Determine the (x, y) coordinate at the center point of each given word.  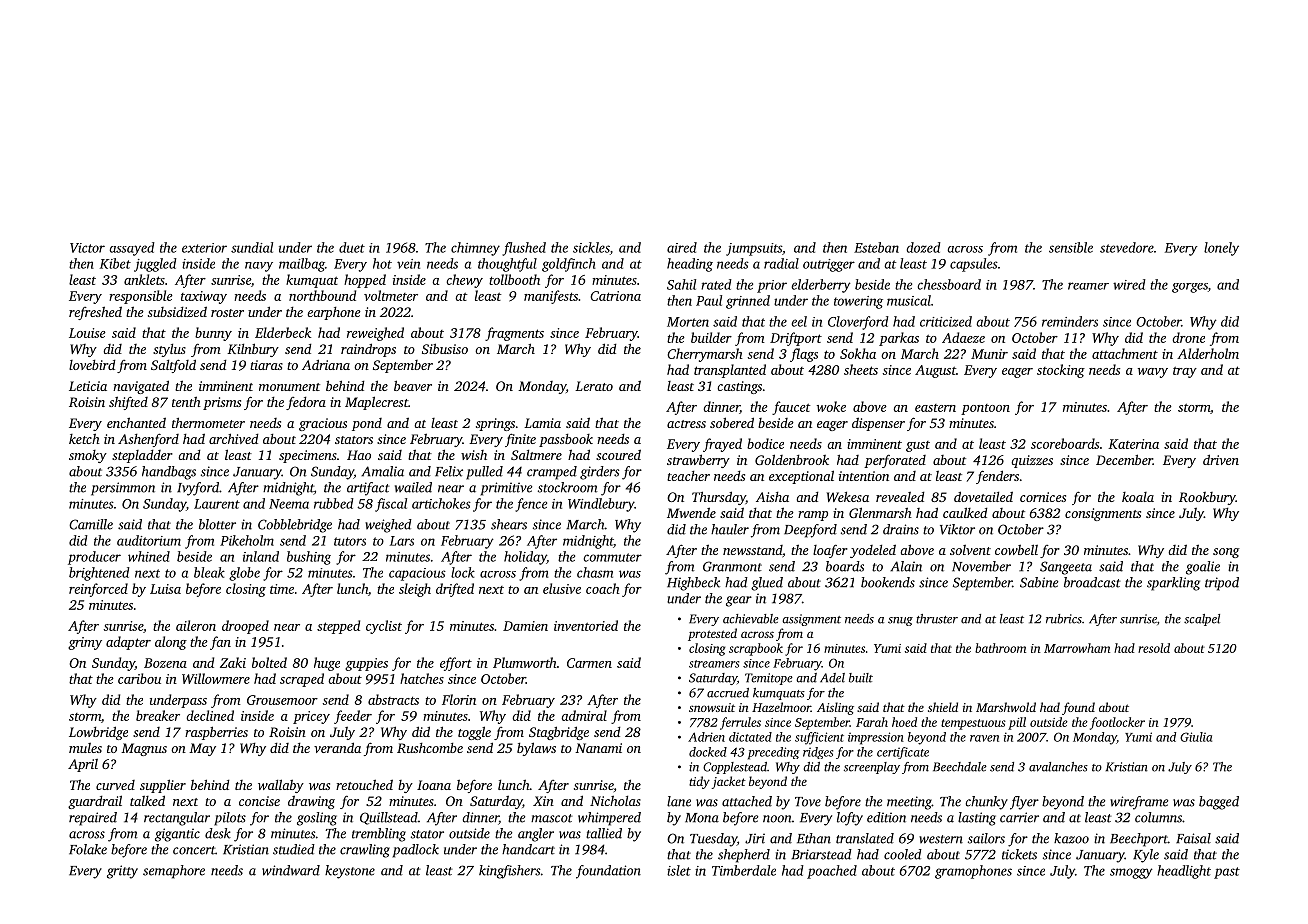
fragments (514, 334)
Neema (289, 504)
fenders (997, 477)
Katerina (1133, 444)
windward (291, 870)
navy (259, 267)
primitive (506, 489)
